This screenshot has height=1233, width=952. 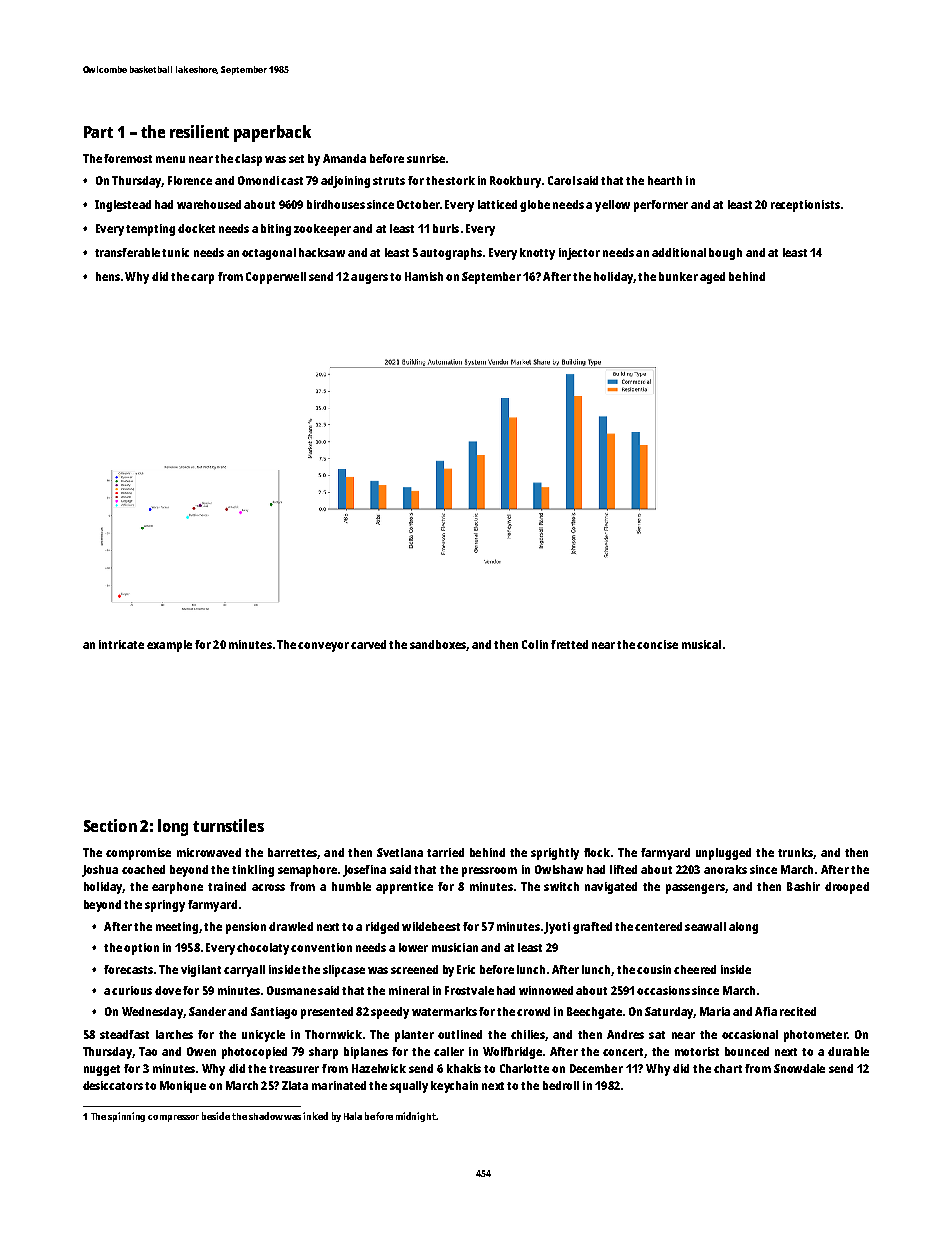 What do you see at coordinates (725, 254) in the screenshot?
I see `bough` at bounding box center [725, 254].
